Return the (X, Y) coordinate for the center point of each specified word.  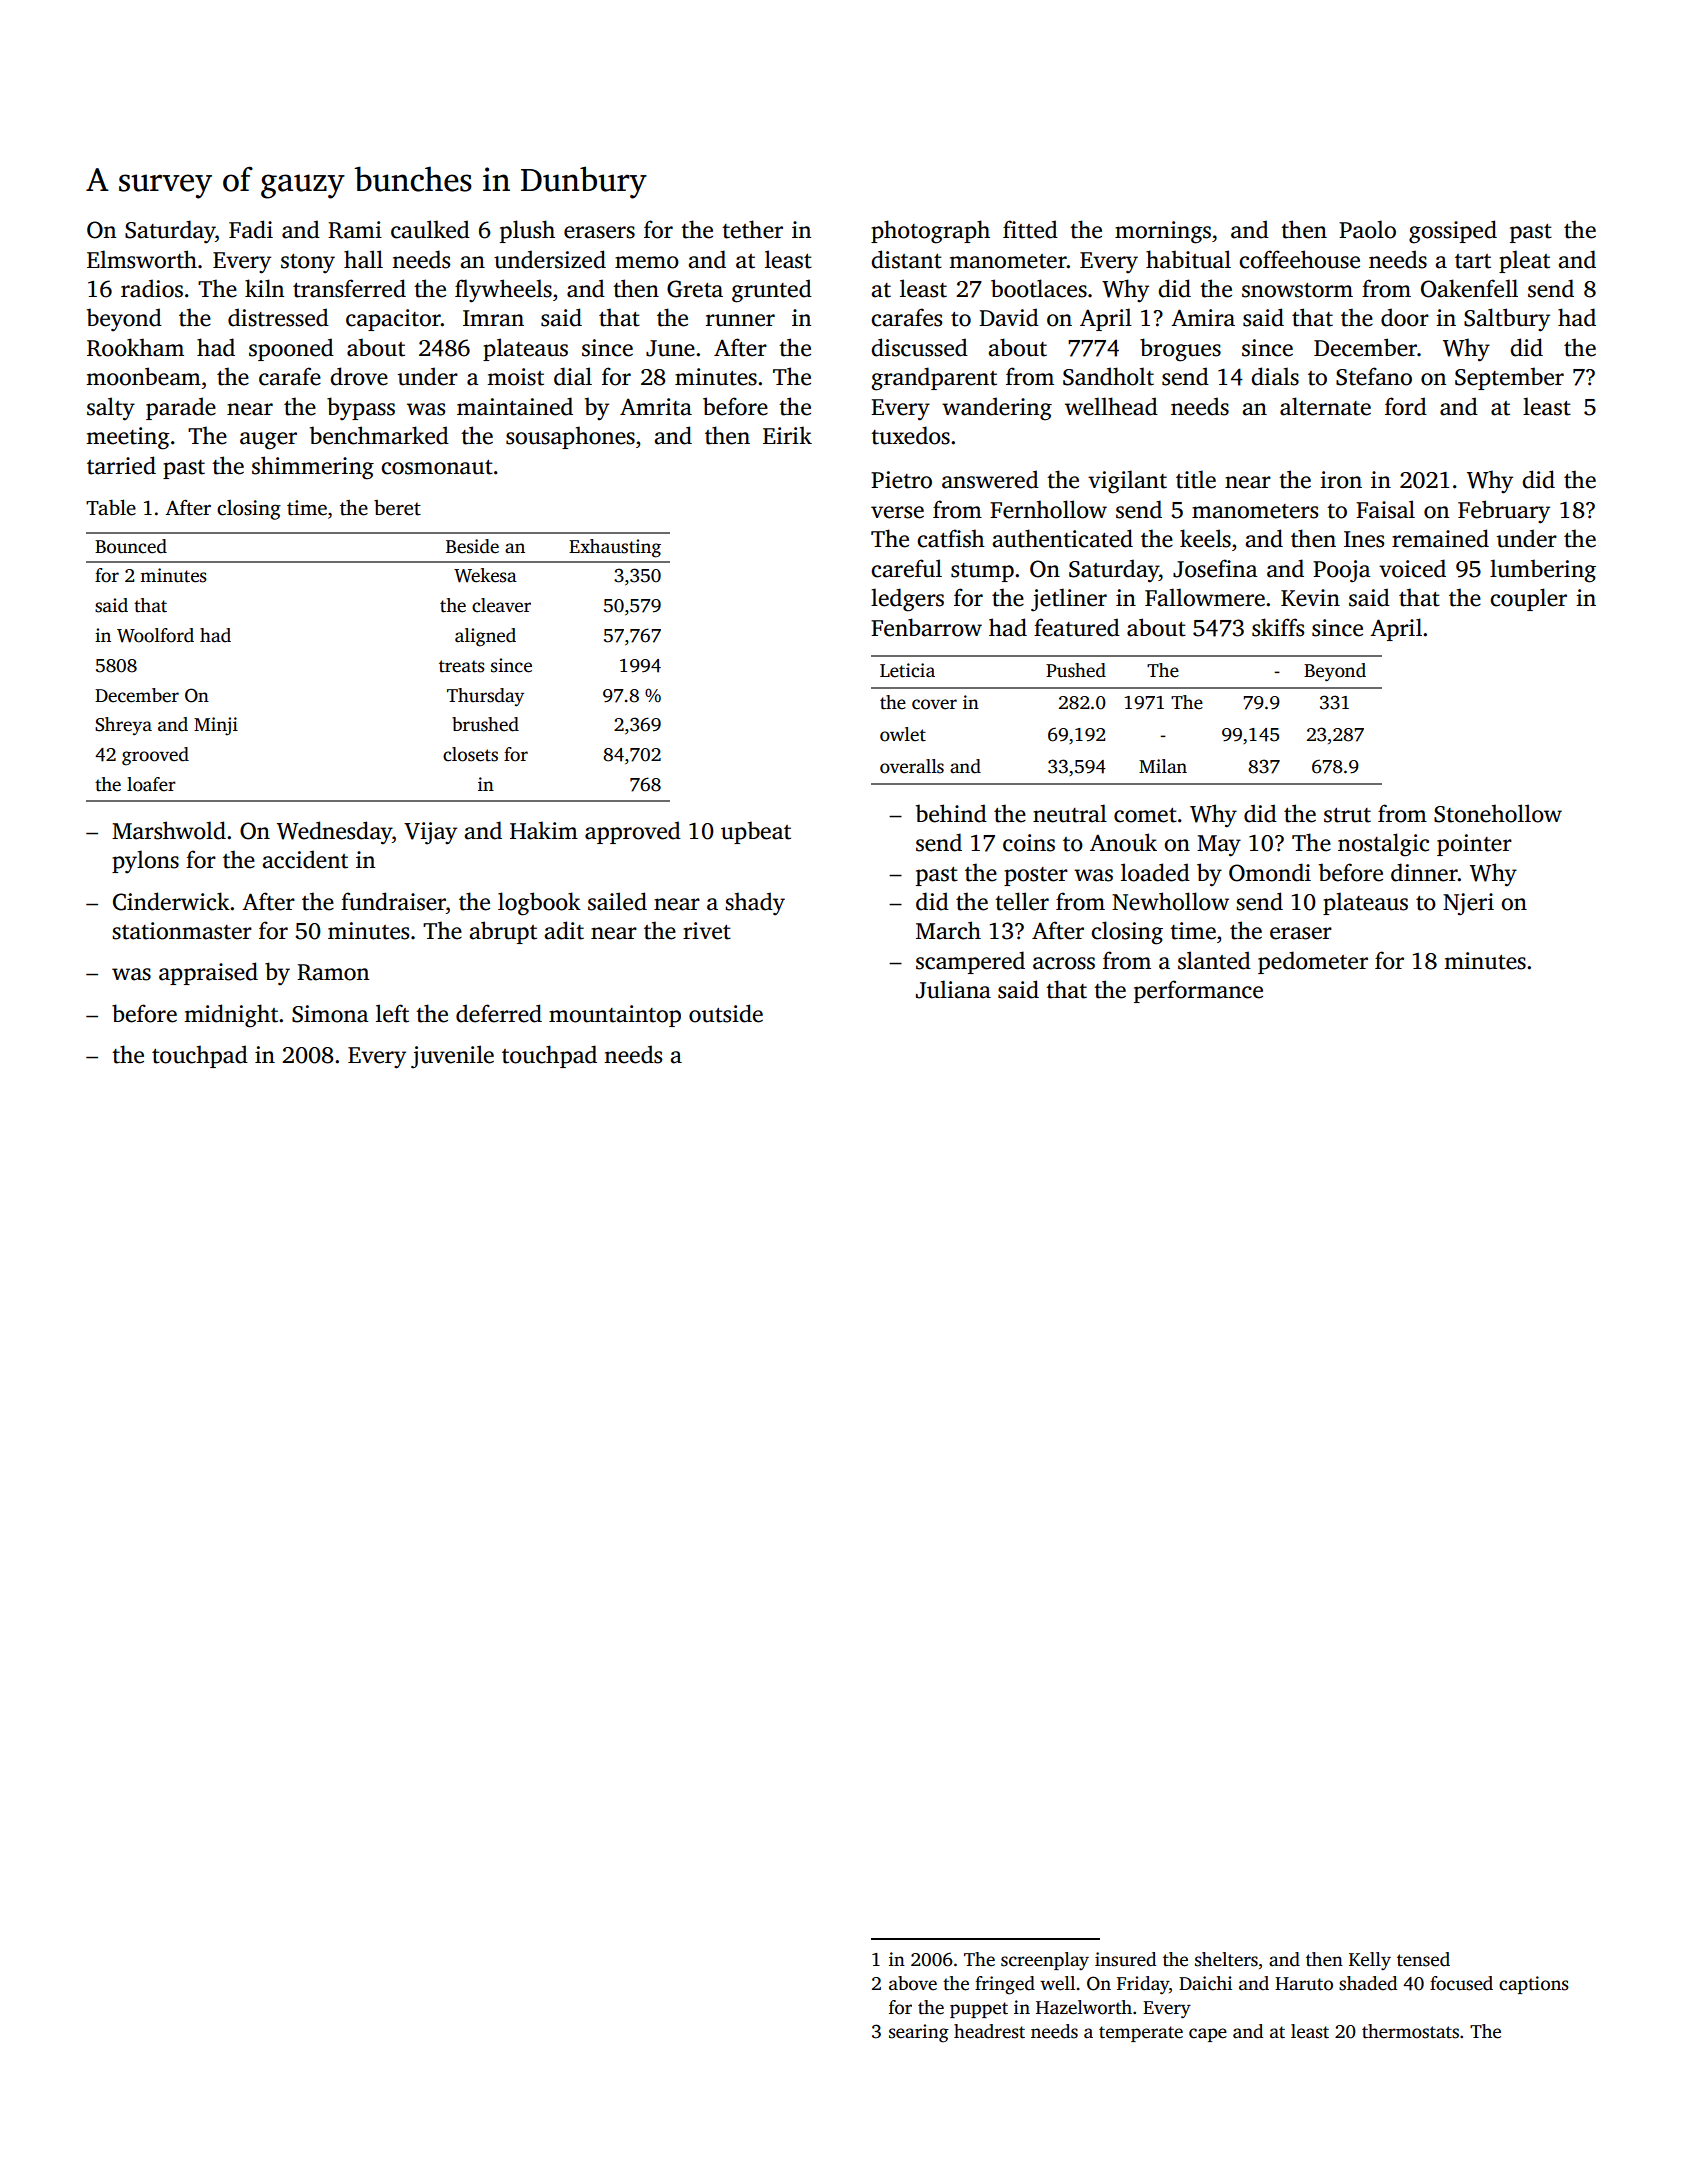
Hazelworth (1084, 2007)
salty (111, 409)
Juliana (953, 989)
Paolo (1367, 229)
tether (752, 229)
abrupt (503, 932)
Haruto (1304, 1984)
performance (1198, 991)
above (913, 1983)
